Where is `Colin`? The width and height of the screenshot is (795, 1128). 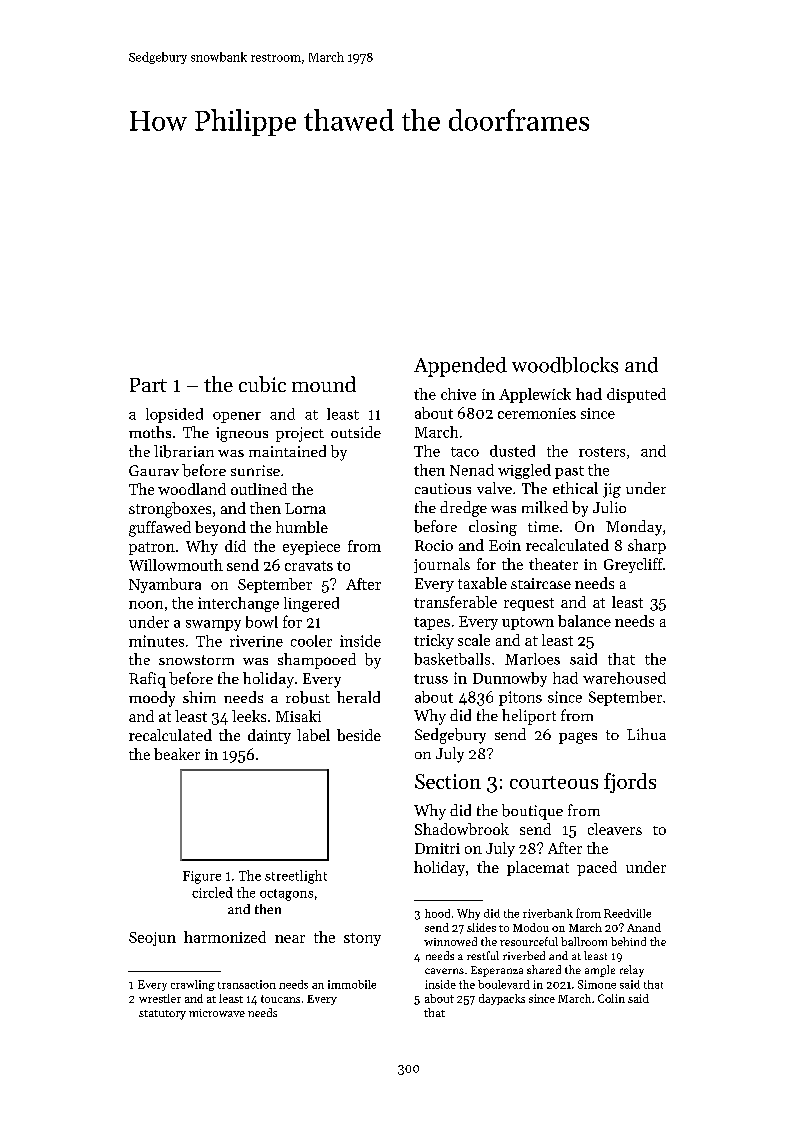
Colin is located at coordinates (611, 998).
